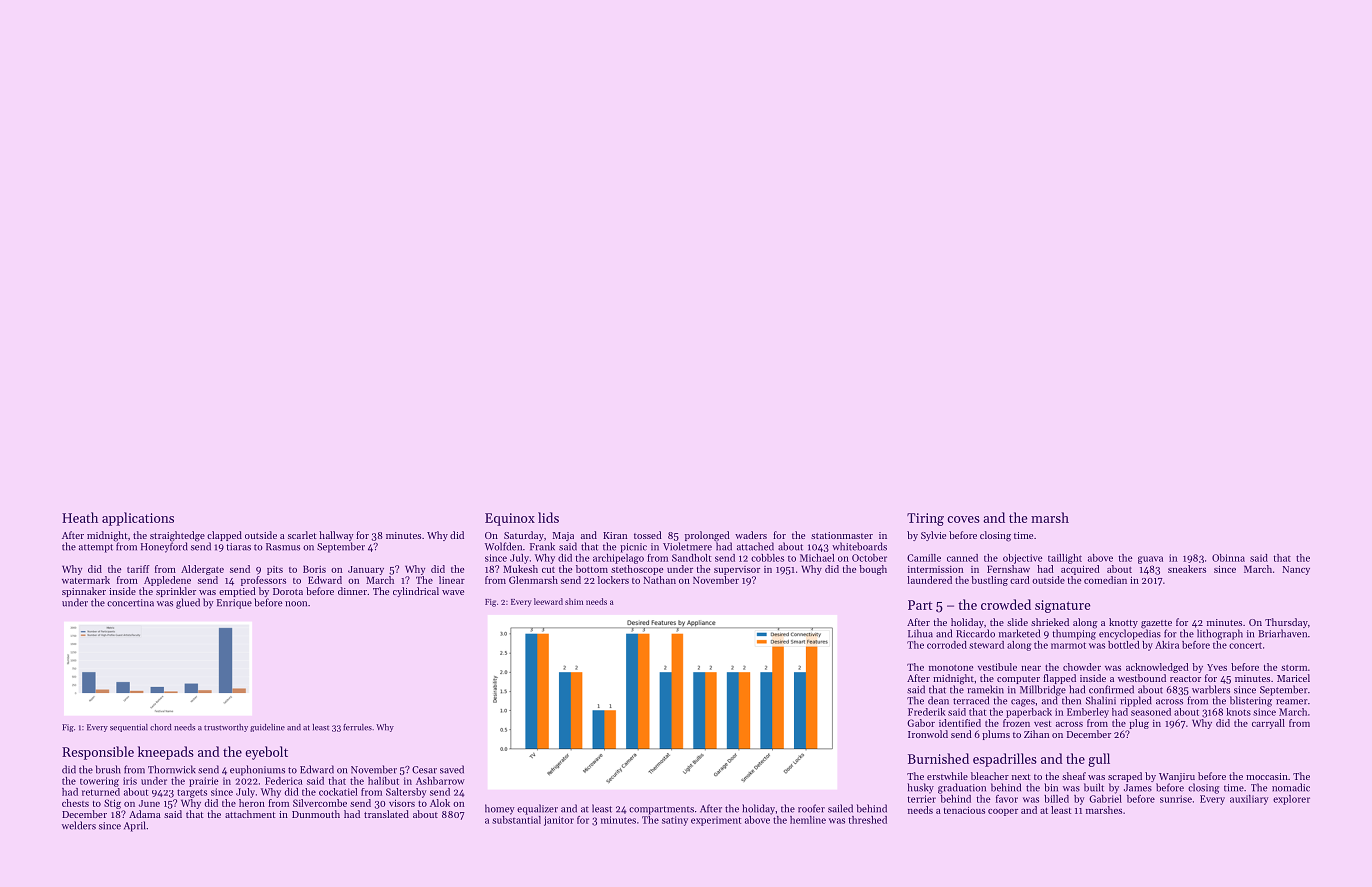 The width and height of the document is (1372, 887). Describe the element at coordinates (963, 519) in the document. I see `coves` at that location.
